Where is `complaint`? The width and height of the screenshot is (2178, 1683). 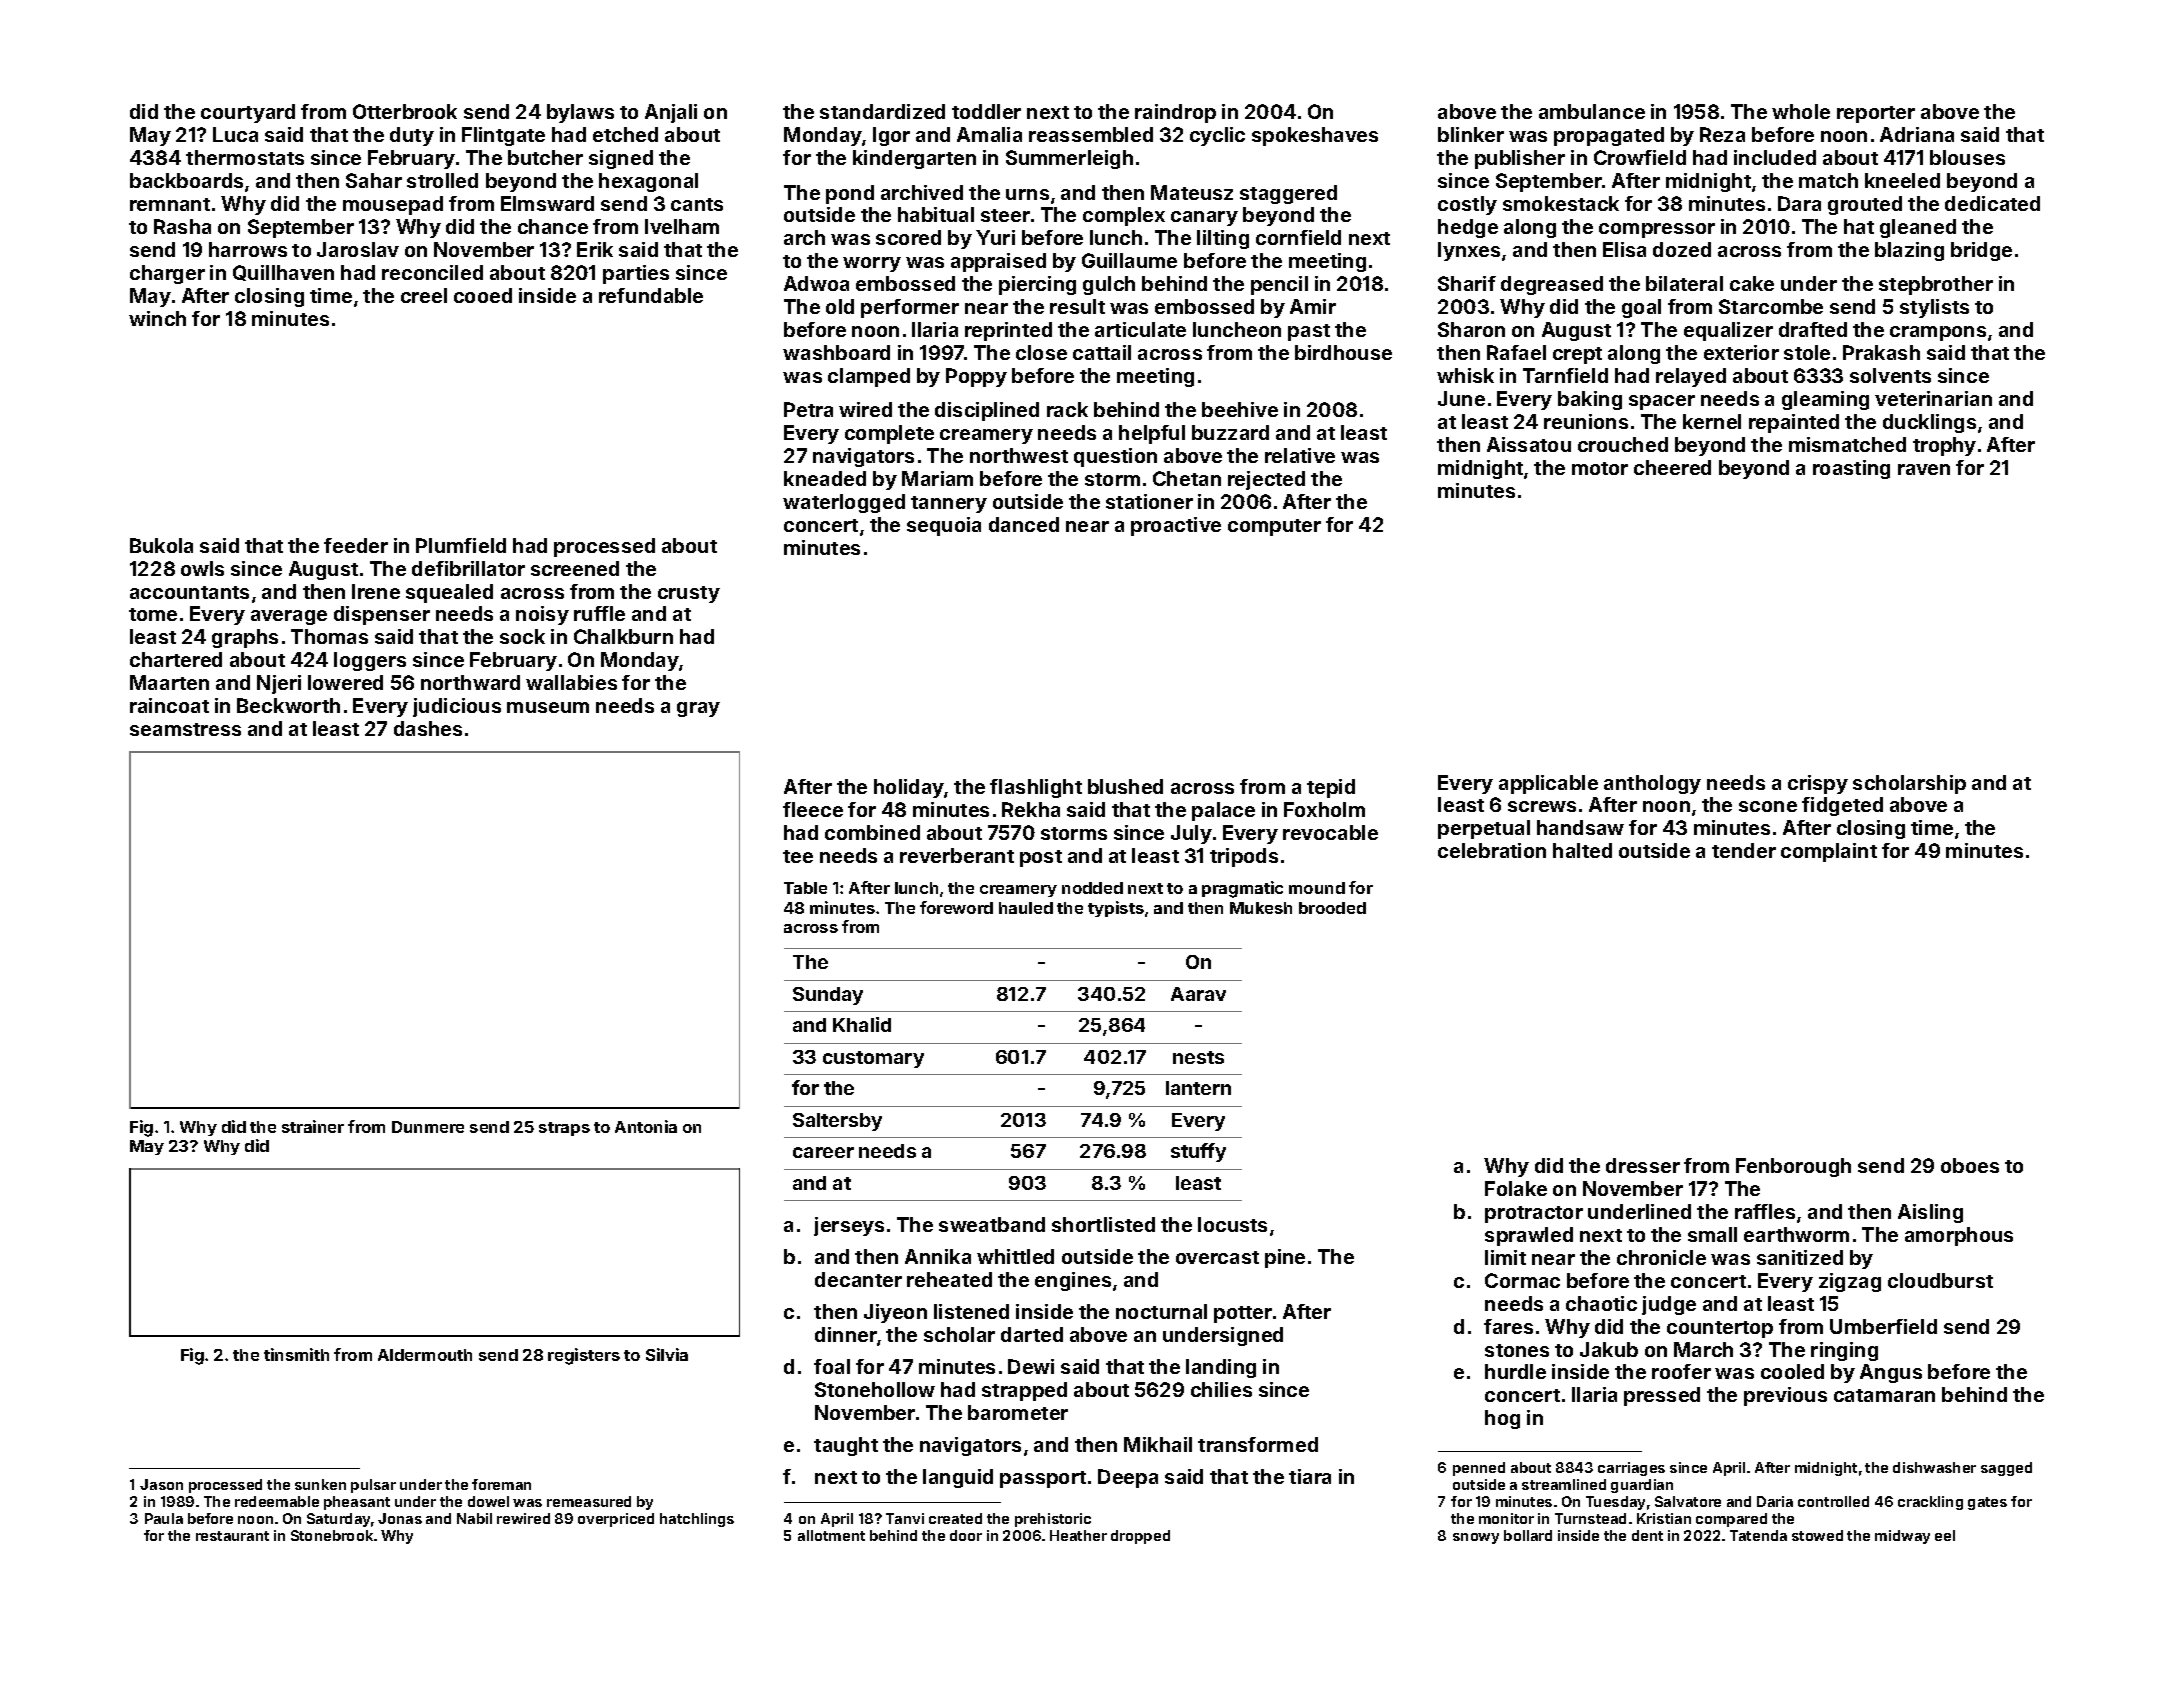 complaint is located at coordinates (1829, 852).
